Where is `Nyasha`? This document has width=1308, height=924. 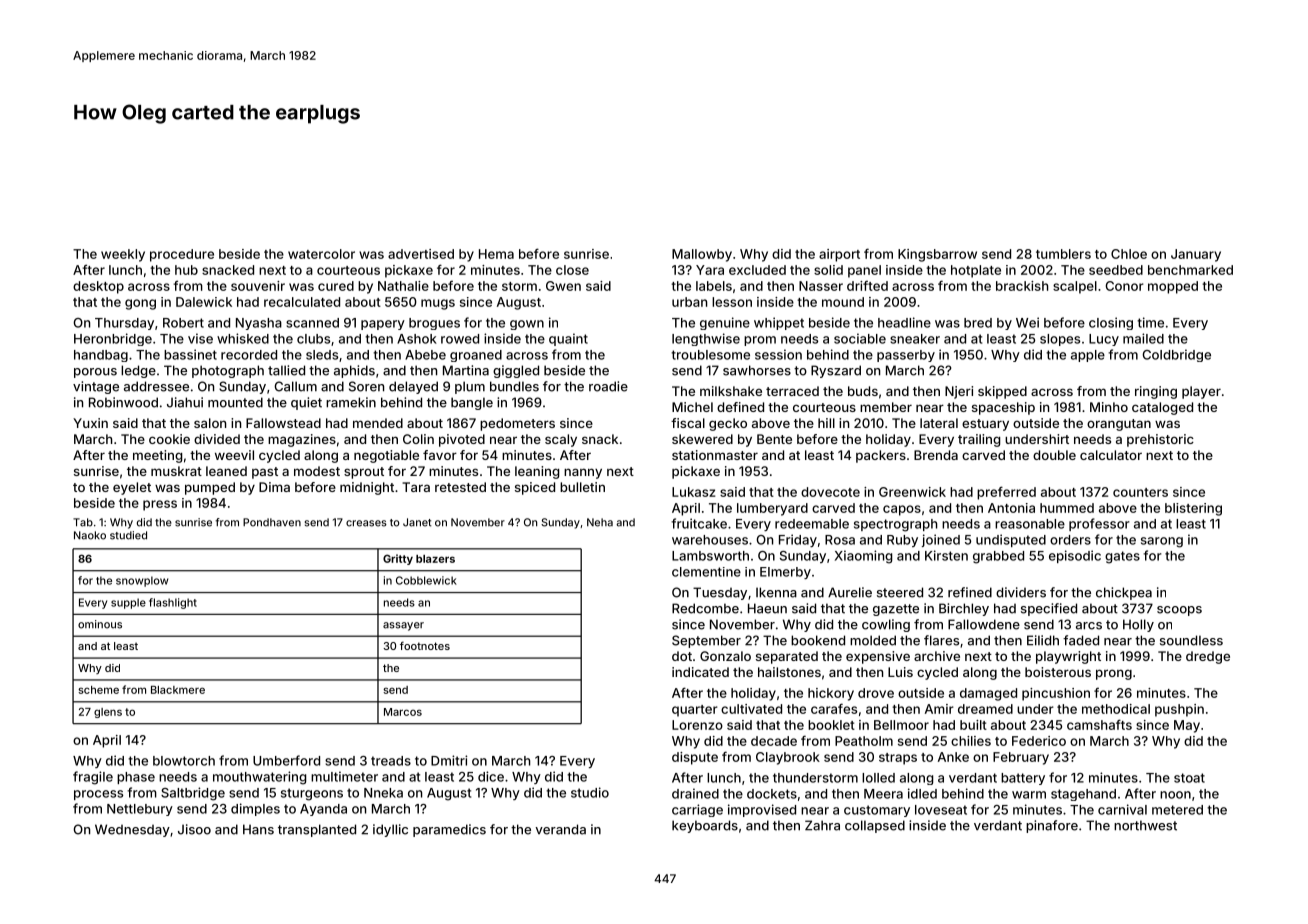
Nyasha is located at coordinates (259, 324).
